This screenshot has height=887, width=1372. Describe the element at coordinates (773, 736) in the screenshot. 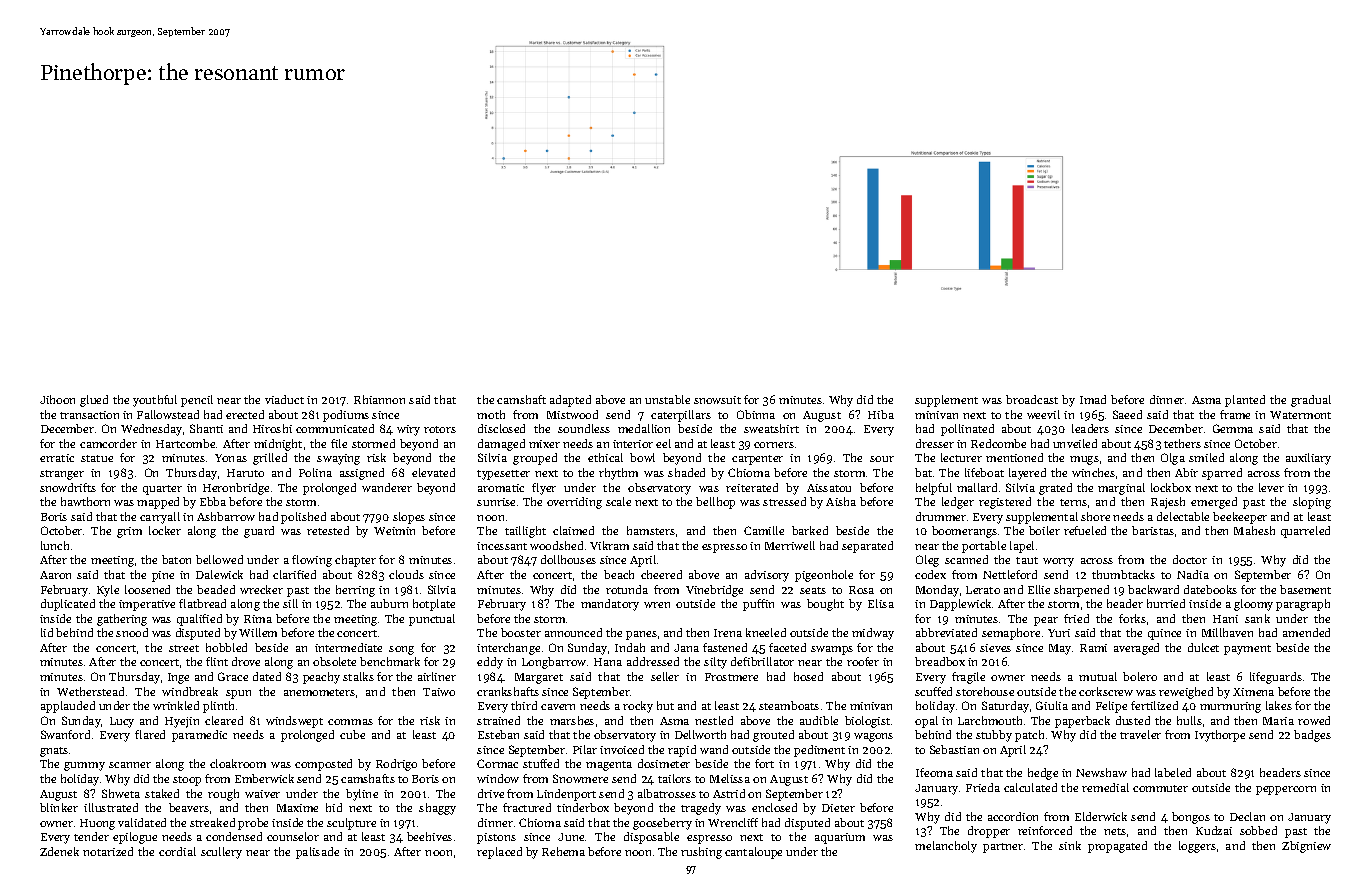

I see `grouted` at that location.
